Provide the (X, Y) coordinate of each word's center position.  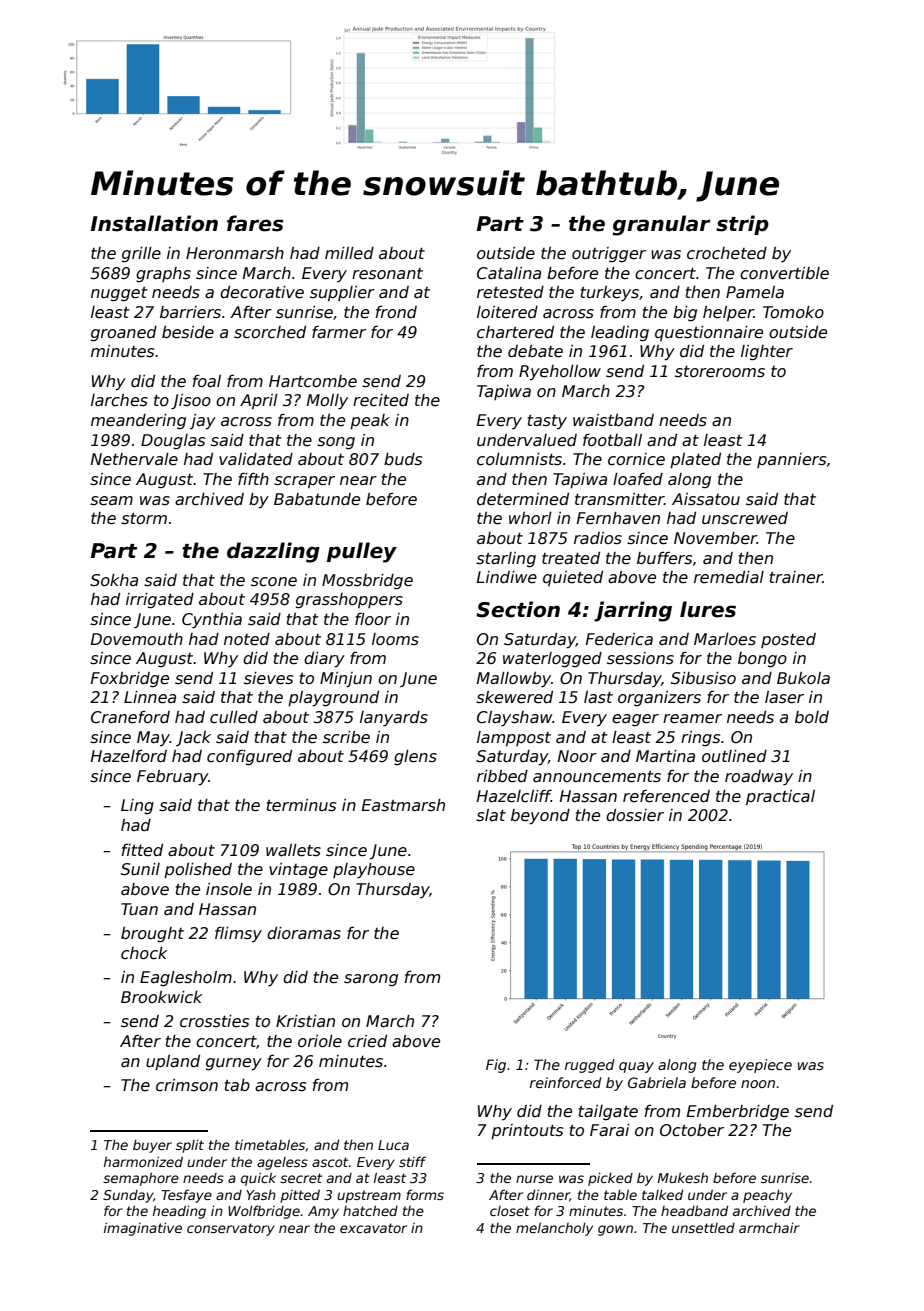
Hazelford (129, 756)
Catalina (509, 273)
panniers (791, 460)
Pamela (755, 292)
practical (780, 797)
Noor (577, 756)
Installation (154, 223)
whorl (530, 518)
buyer (152, 1146)
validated (256, 459)
